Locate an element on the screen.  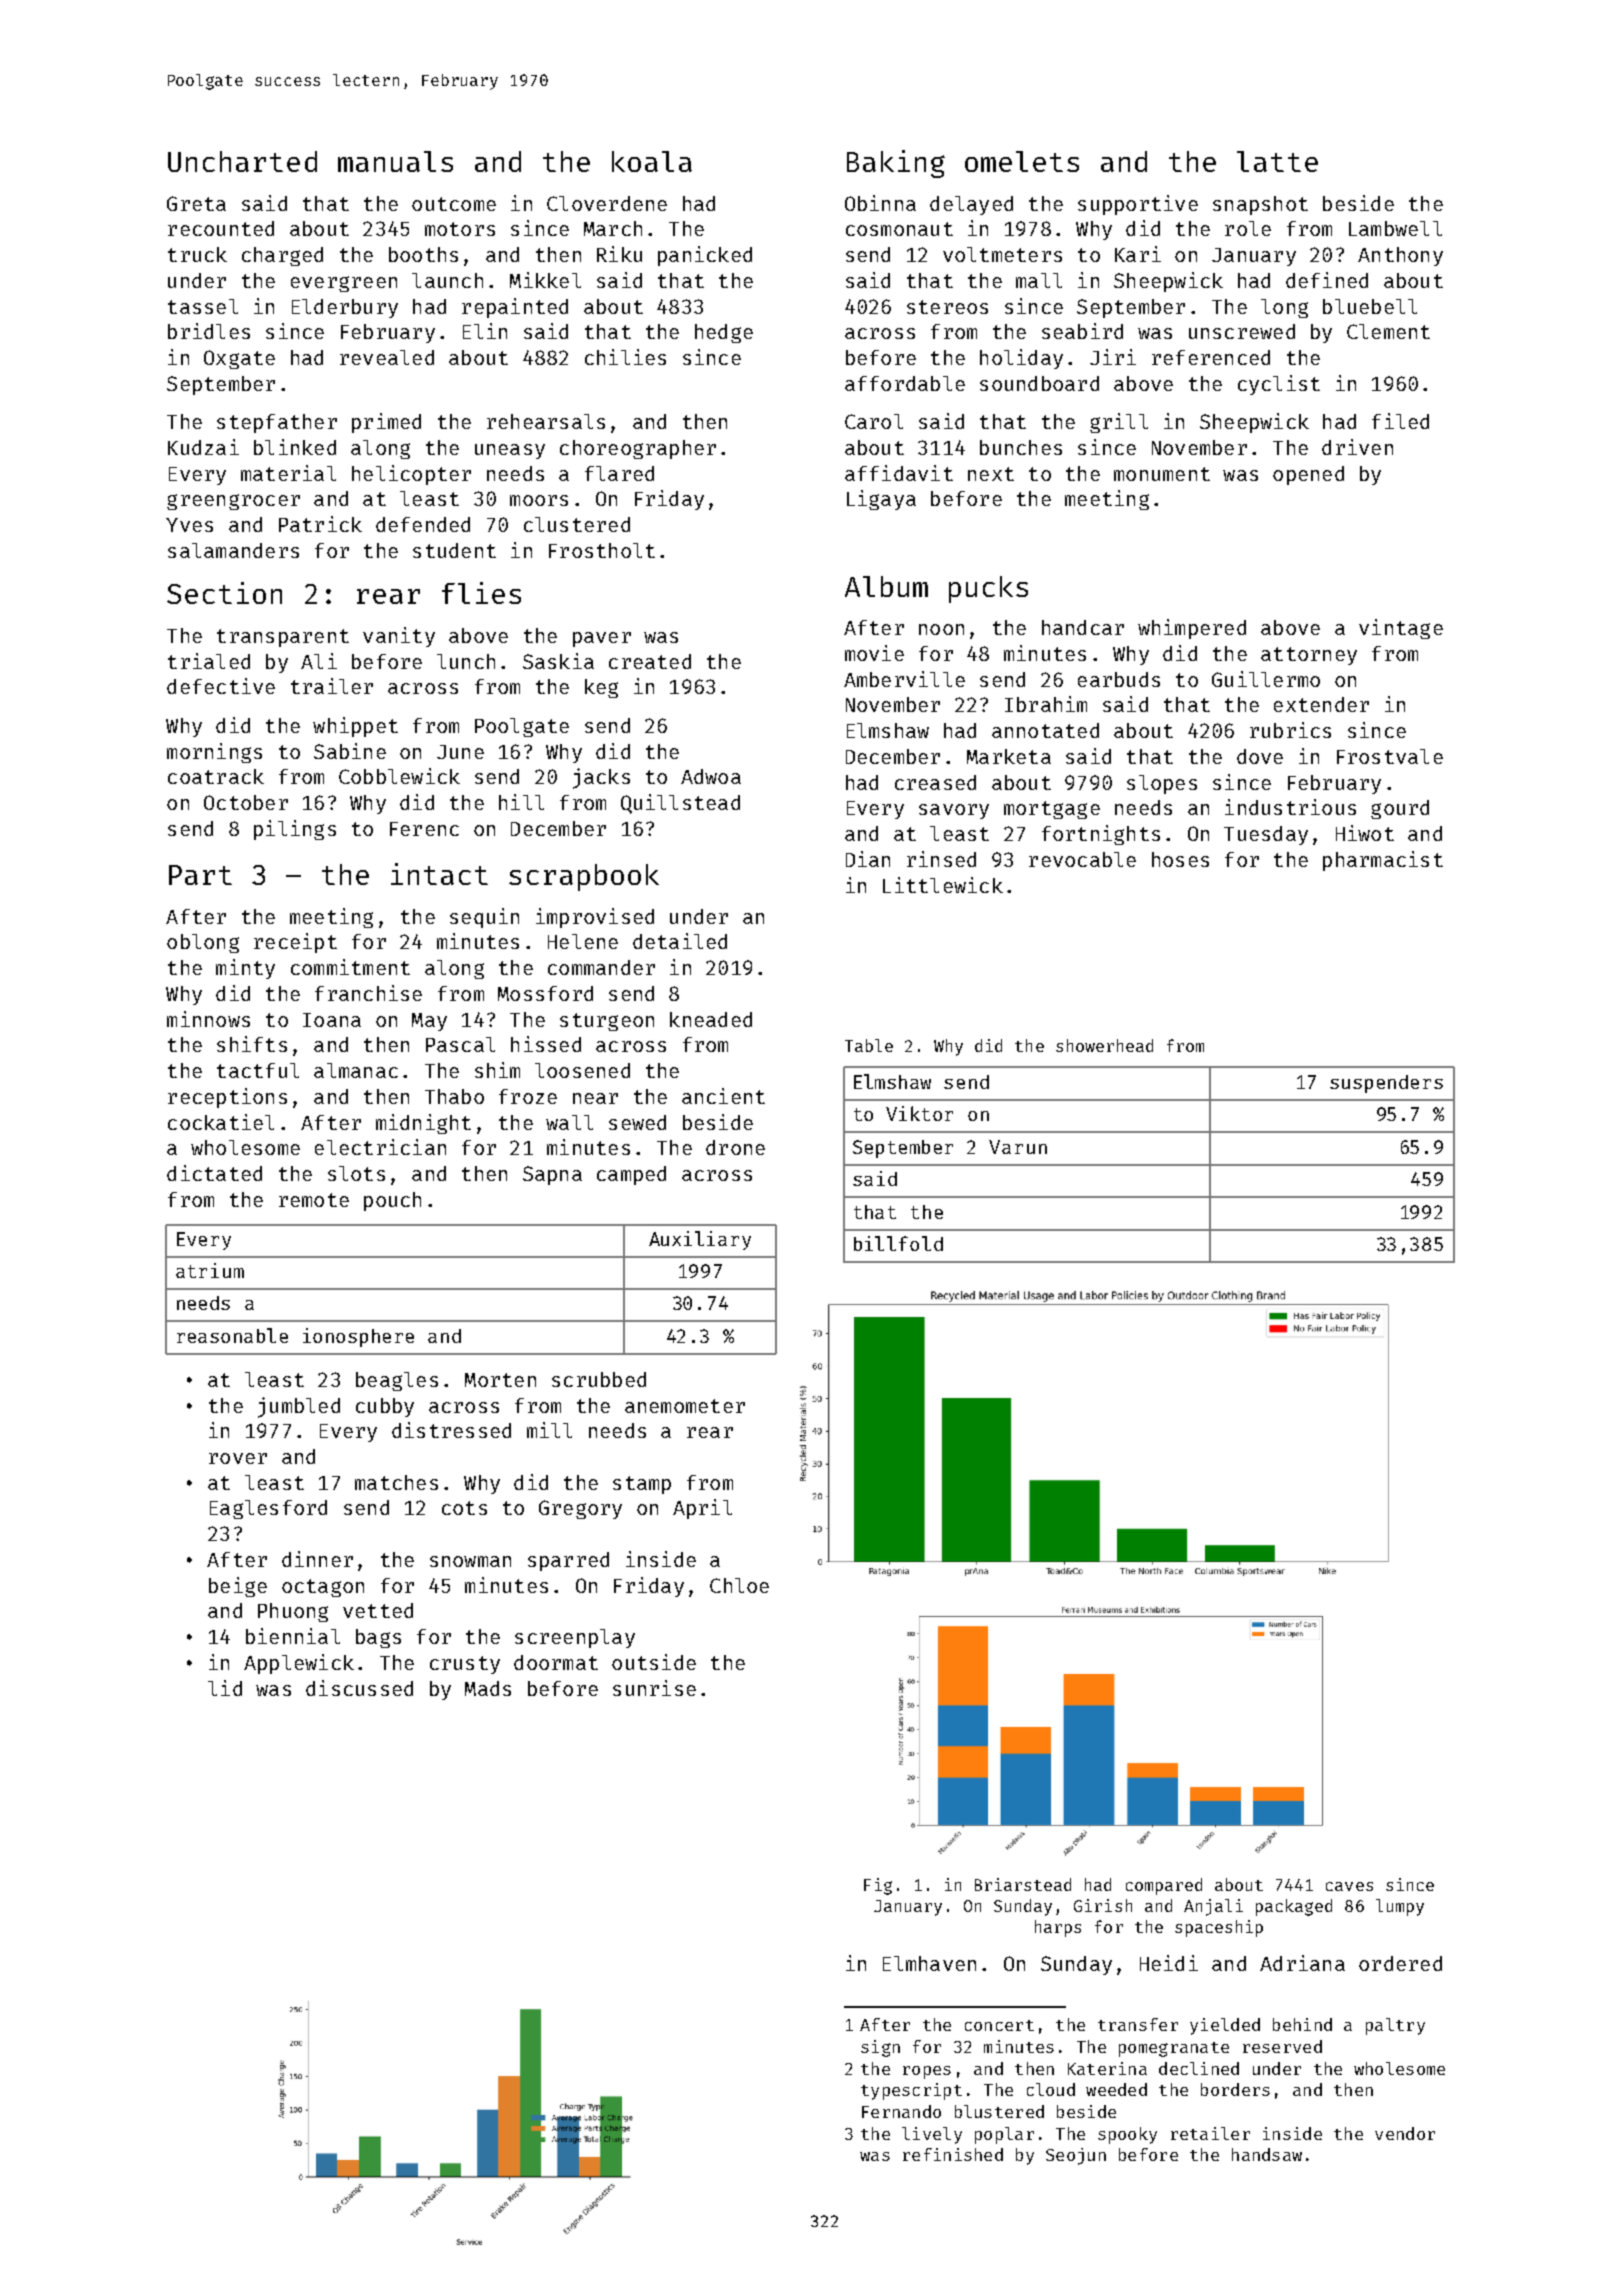
scrubbed is located at coordinates (599, 1379).
